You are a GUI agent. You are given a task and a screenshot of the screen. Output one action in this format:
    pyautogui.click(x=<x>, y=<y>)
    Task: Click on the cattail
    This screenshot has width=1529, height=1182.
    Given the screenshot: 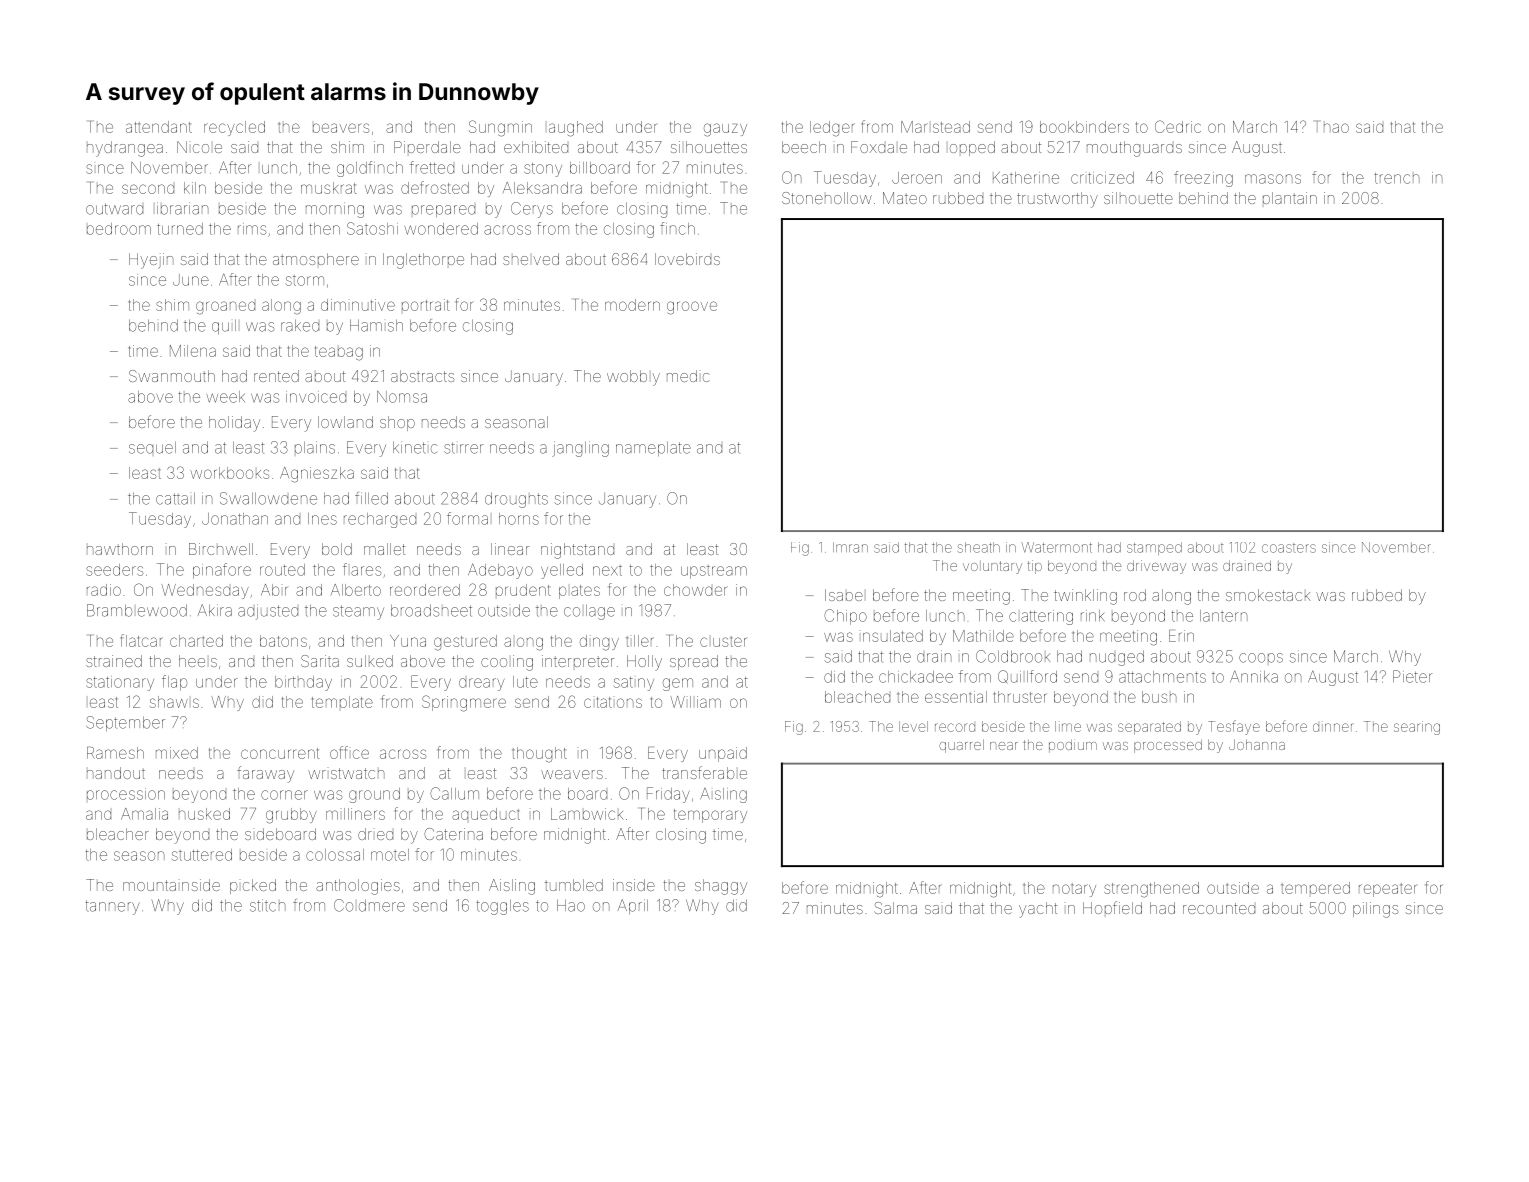 What is the action you would take?
    pyautogui.click(x=175, y=498)
